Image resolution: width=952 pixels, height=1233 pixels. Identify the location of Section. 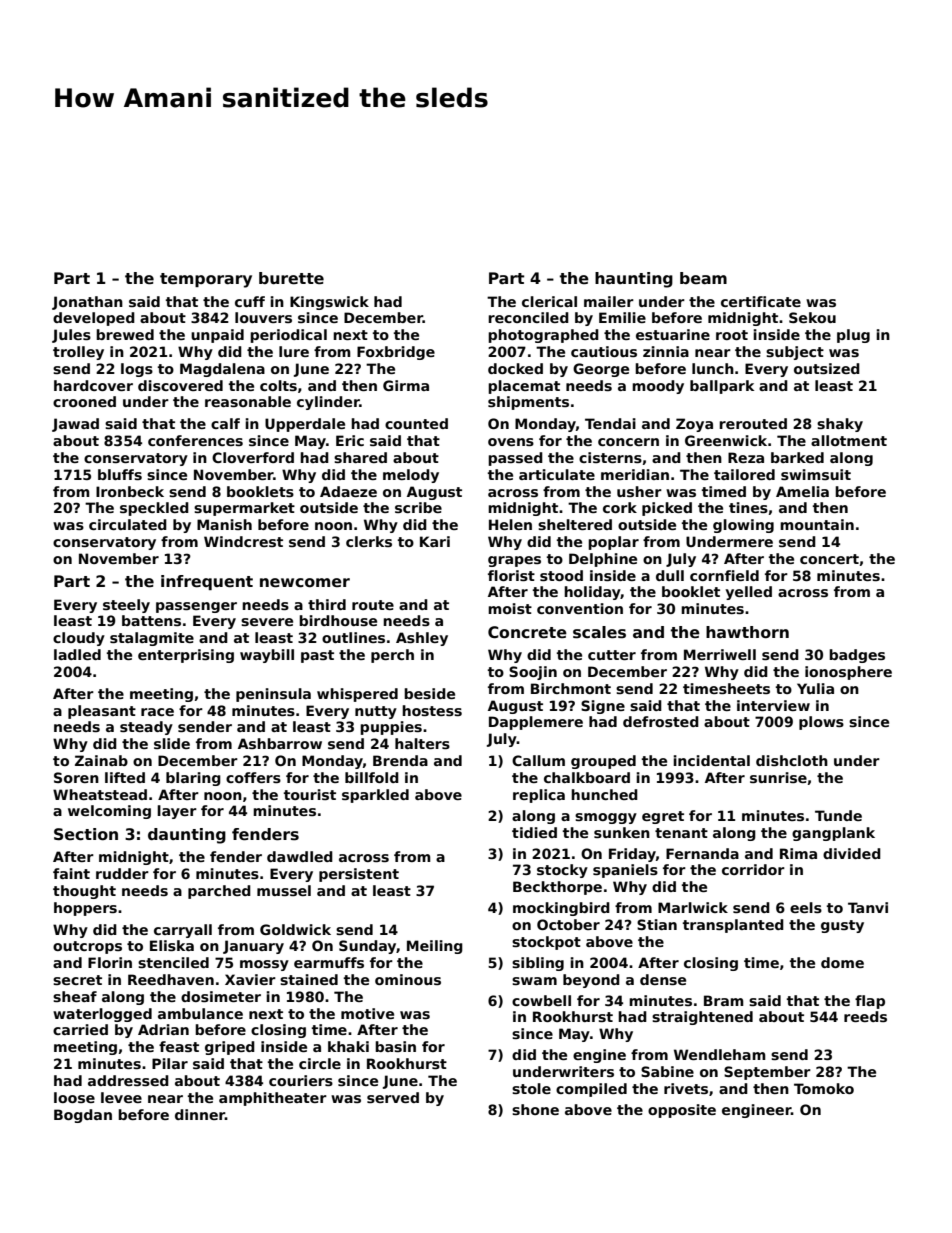
(86, 834).
